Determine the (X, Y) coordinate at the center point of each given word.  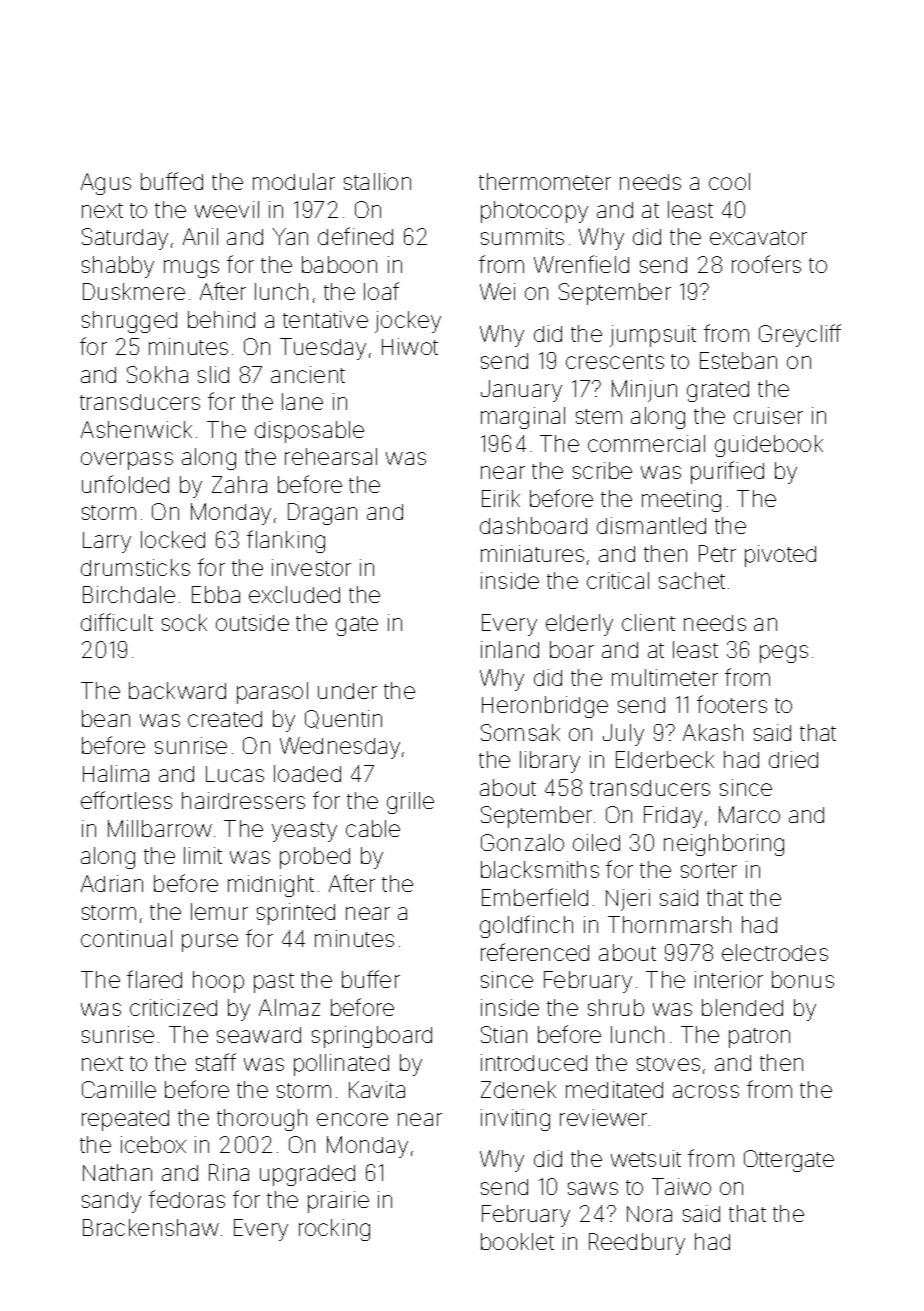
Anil (200, 236)
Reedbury (637, 1244)
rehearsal (331, 456)
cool (729, 181)
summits (522, 236)
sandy (111, 1202)
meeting (681, 501)
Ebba (216, 594)
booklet (517, 1241)
